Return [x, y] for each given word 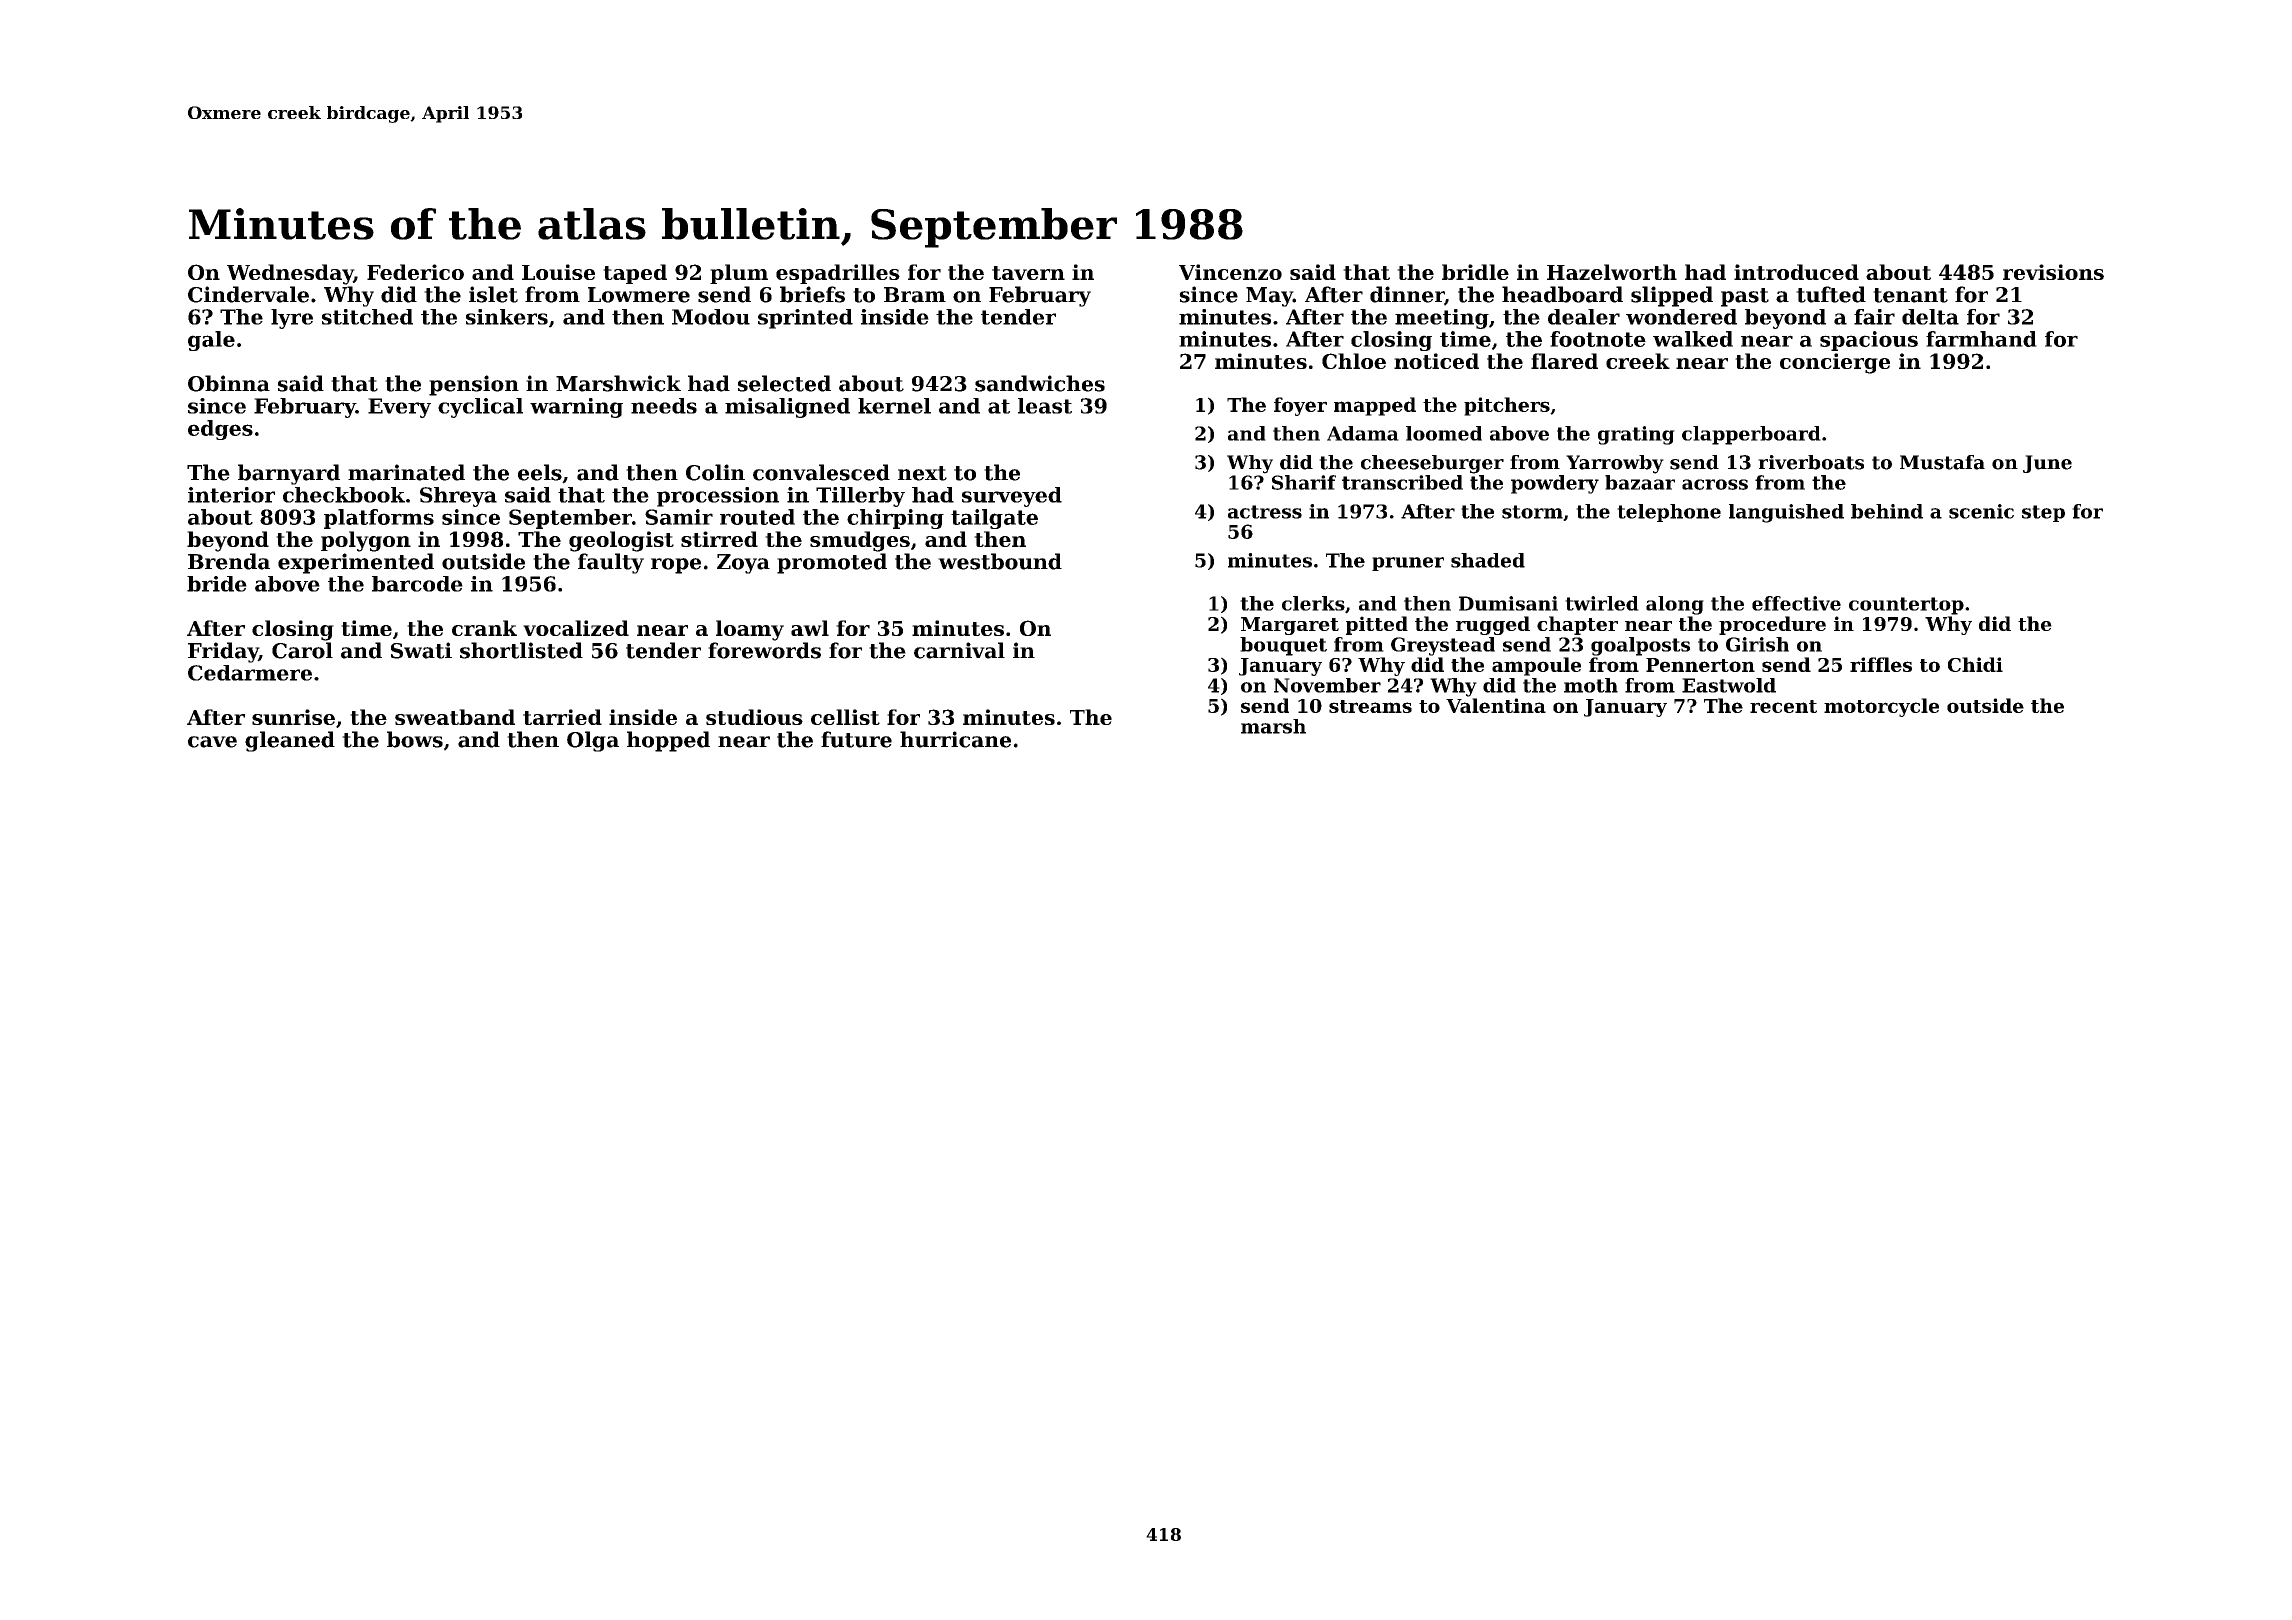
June [2047, 464]
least [1045, 406]
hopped [668, 741]
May [1269, 297]
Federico [415, 272]
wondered [1681, 317]
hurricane [955, 739]
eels [540, 472]
